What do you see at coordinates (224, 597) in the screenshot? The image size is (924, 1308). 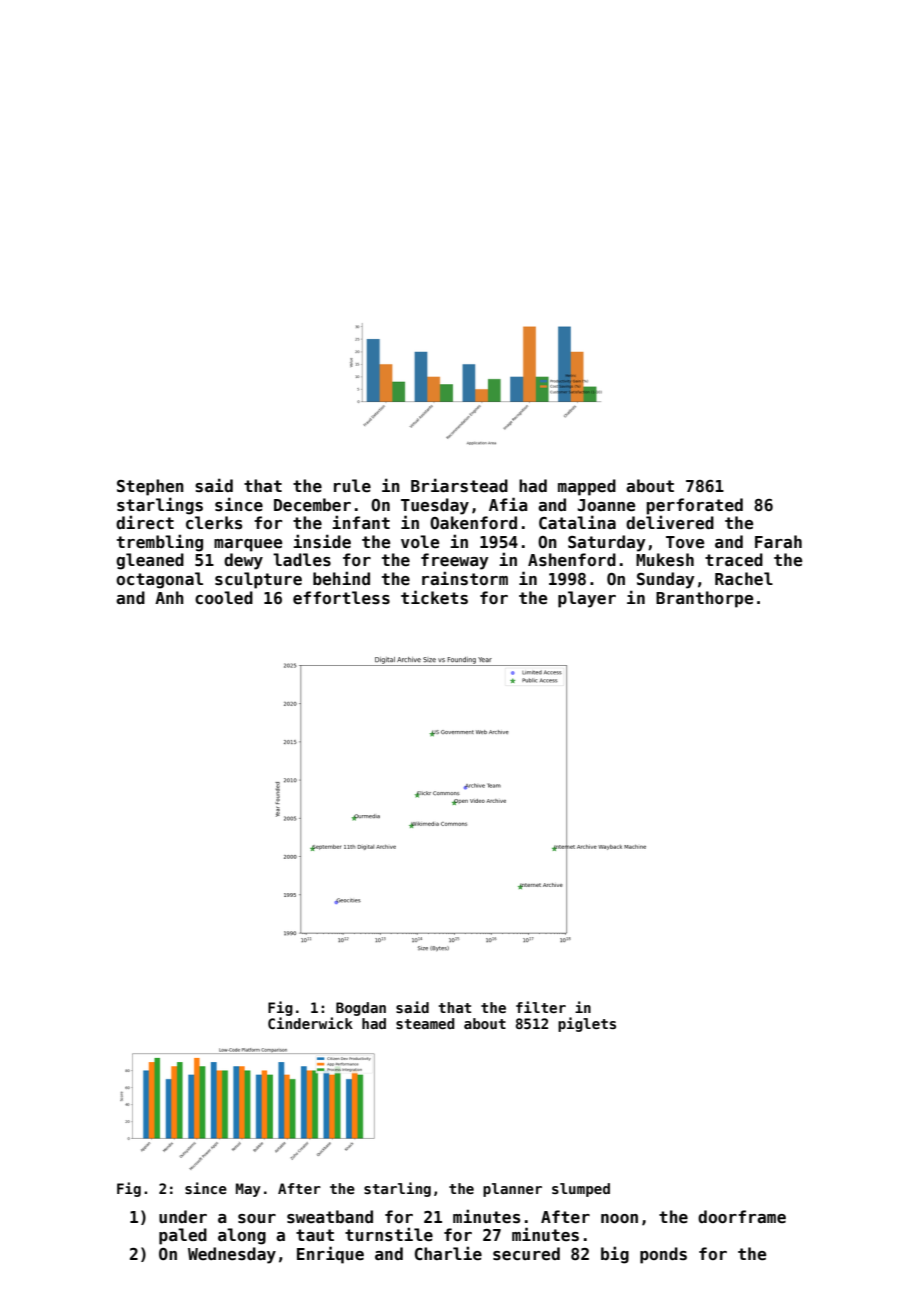 I see `cooled` at bounding box center [224, 597].
